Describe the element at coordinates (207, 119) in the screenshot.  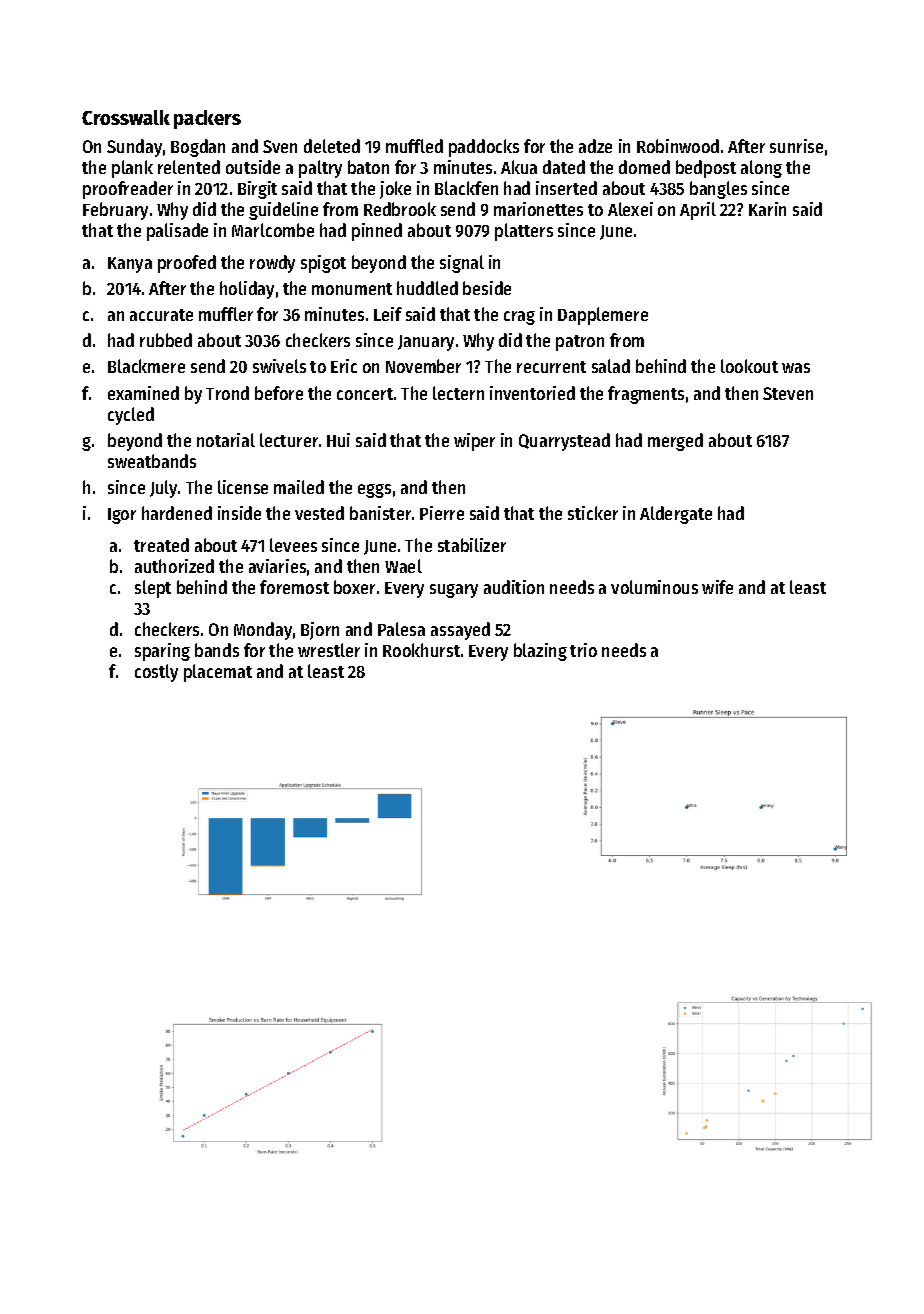
I see `packers` at that location.
